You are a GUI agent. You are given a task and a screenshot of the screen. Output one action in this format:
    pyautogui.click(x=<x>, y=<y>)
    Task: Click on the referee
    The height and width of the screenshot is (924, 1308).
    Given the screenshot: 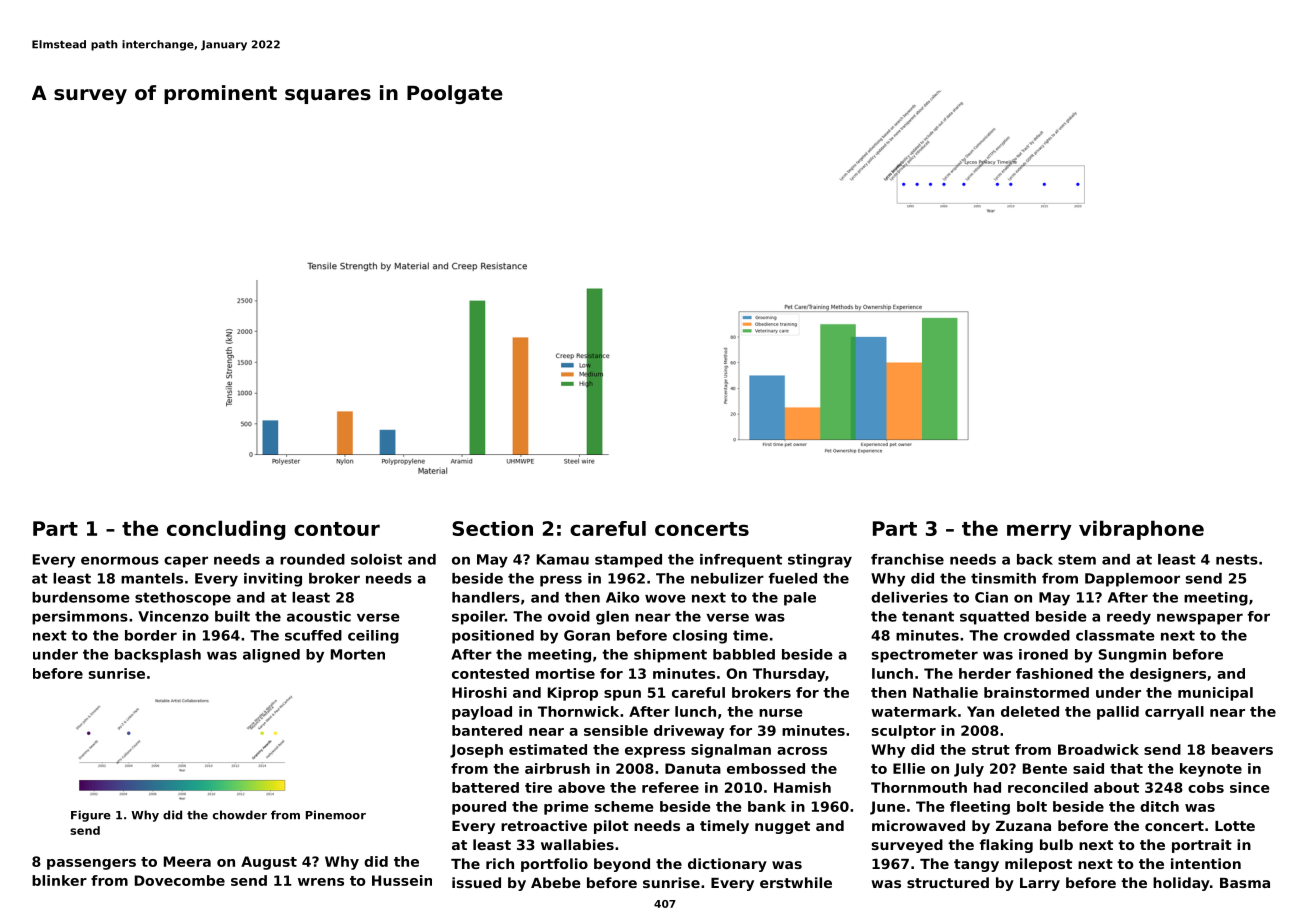 What is the action you would take?
    pyautogui.click(x=670, y=787)
